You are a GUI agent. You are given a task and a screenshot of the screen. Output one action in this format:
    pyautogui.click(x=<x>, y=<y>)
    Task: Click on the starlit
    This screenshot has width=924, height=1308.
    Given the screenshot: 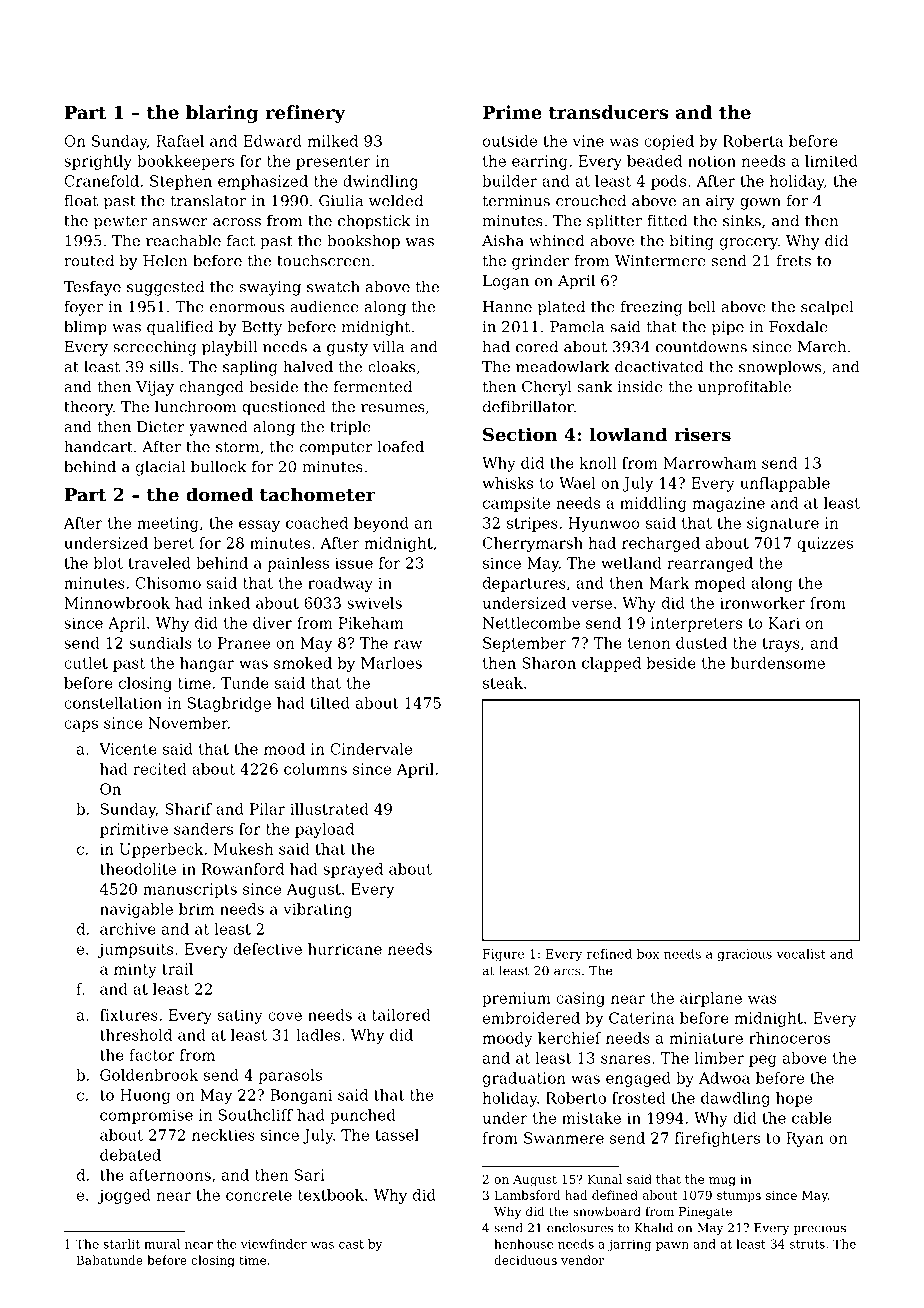 What is the action you would take?
    pyautogui.click(x=121, y=1244)
